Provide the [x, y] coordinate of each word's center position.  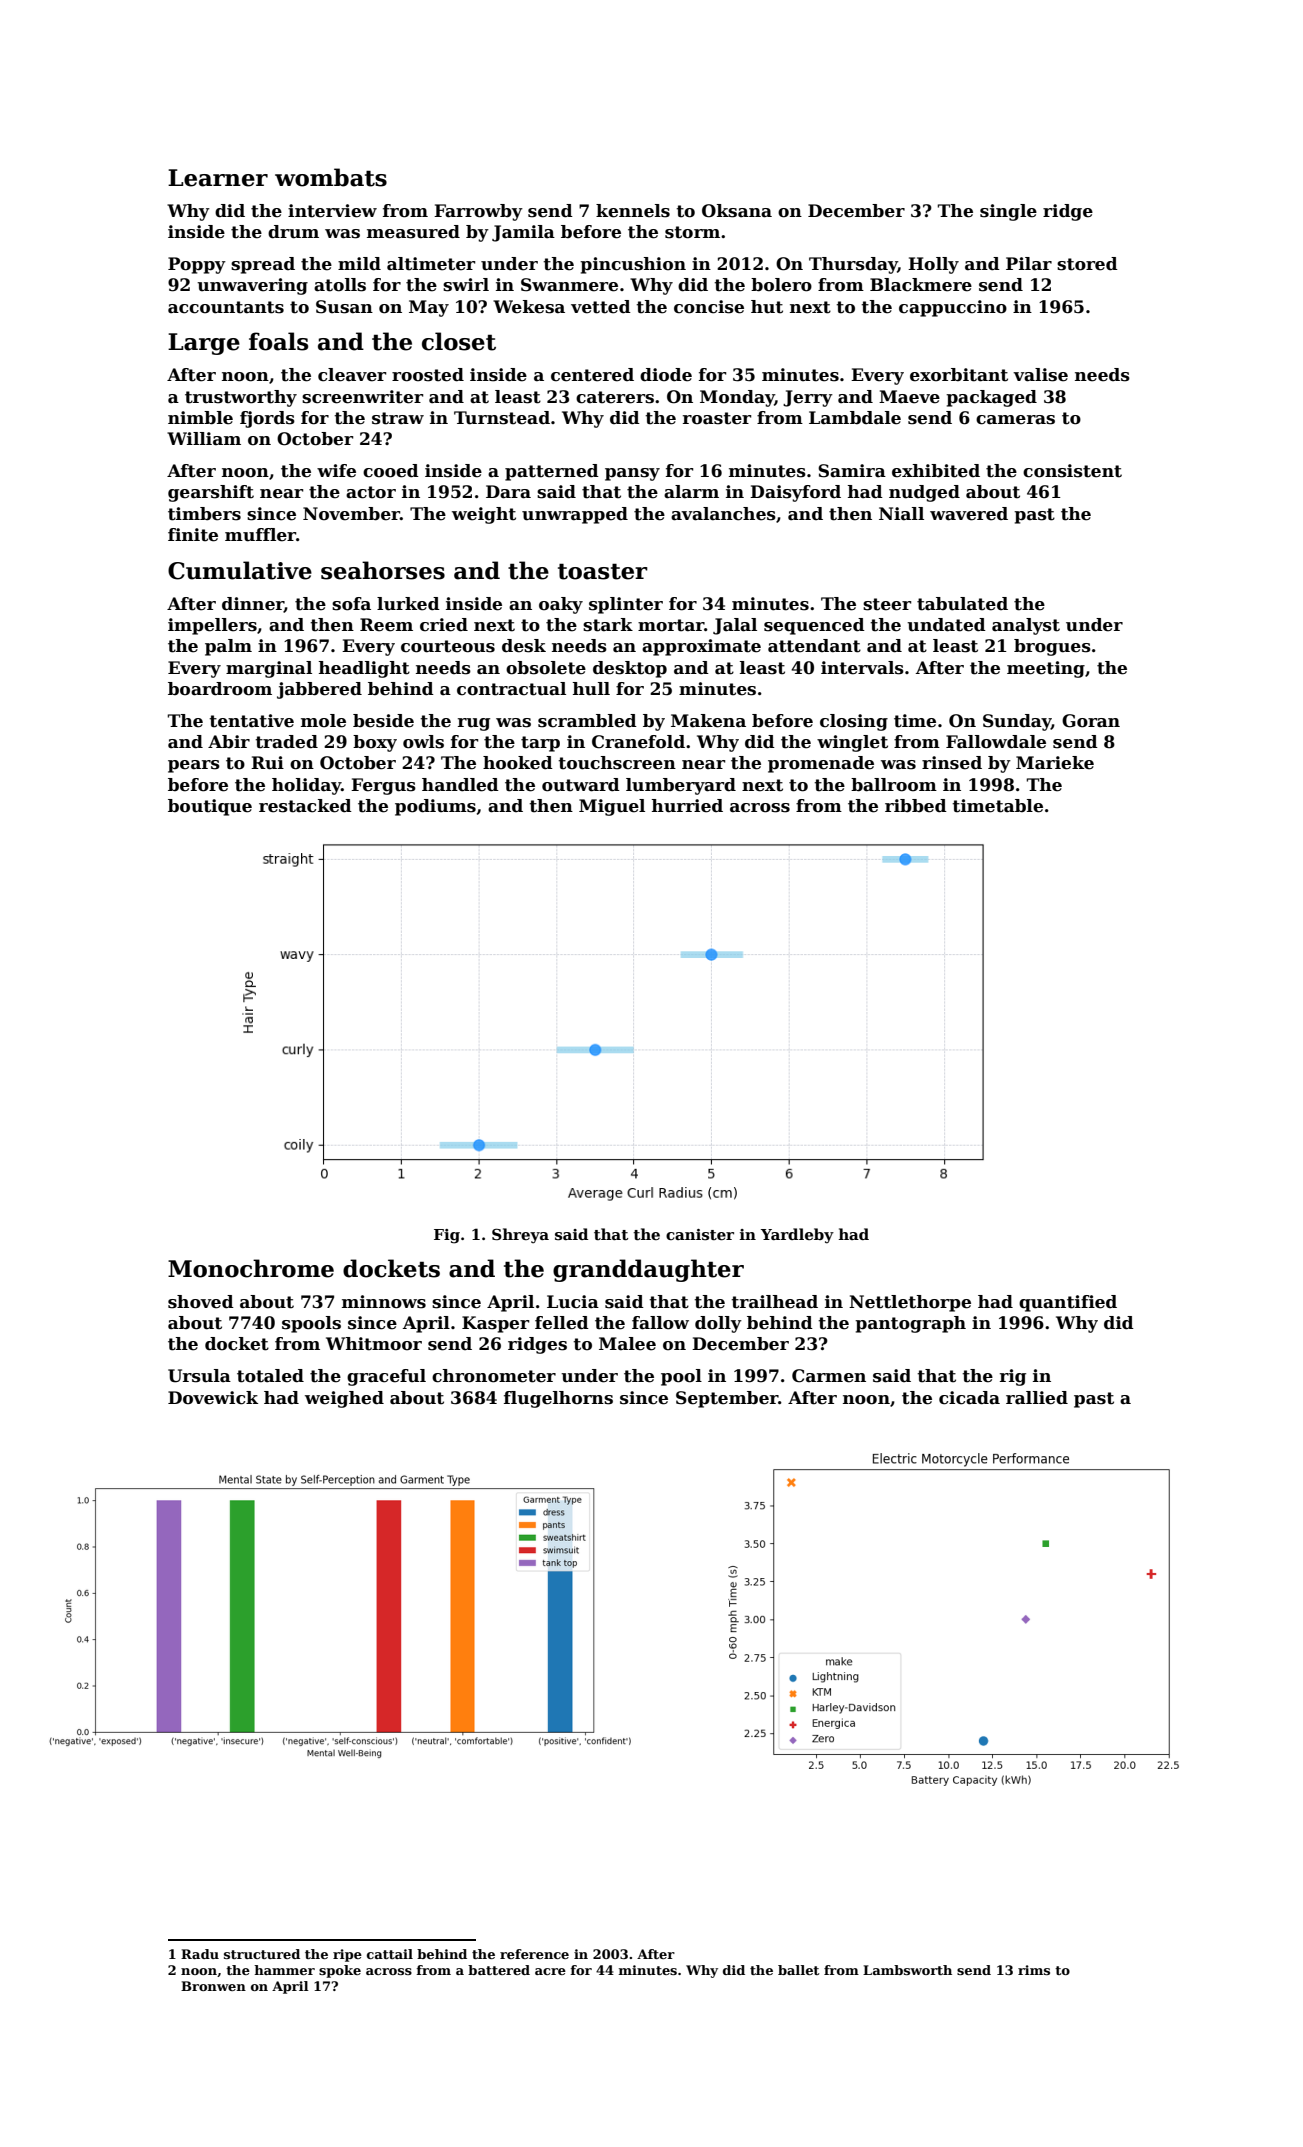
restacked [305, 806]
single [1008, 212]
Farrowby [478, 212]
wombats [331, 177]
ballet [798, 1970]
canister [700, 1235]
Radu [200, 1954]
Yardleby [797, 1236]
